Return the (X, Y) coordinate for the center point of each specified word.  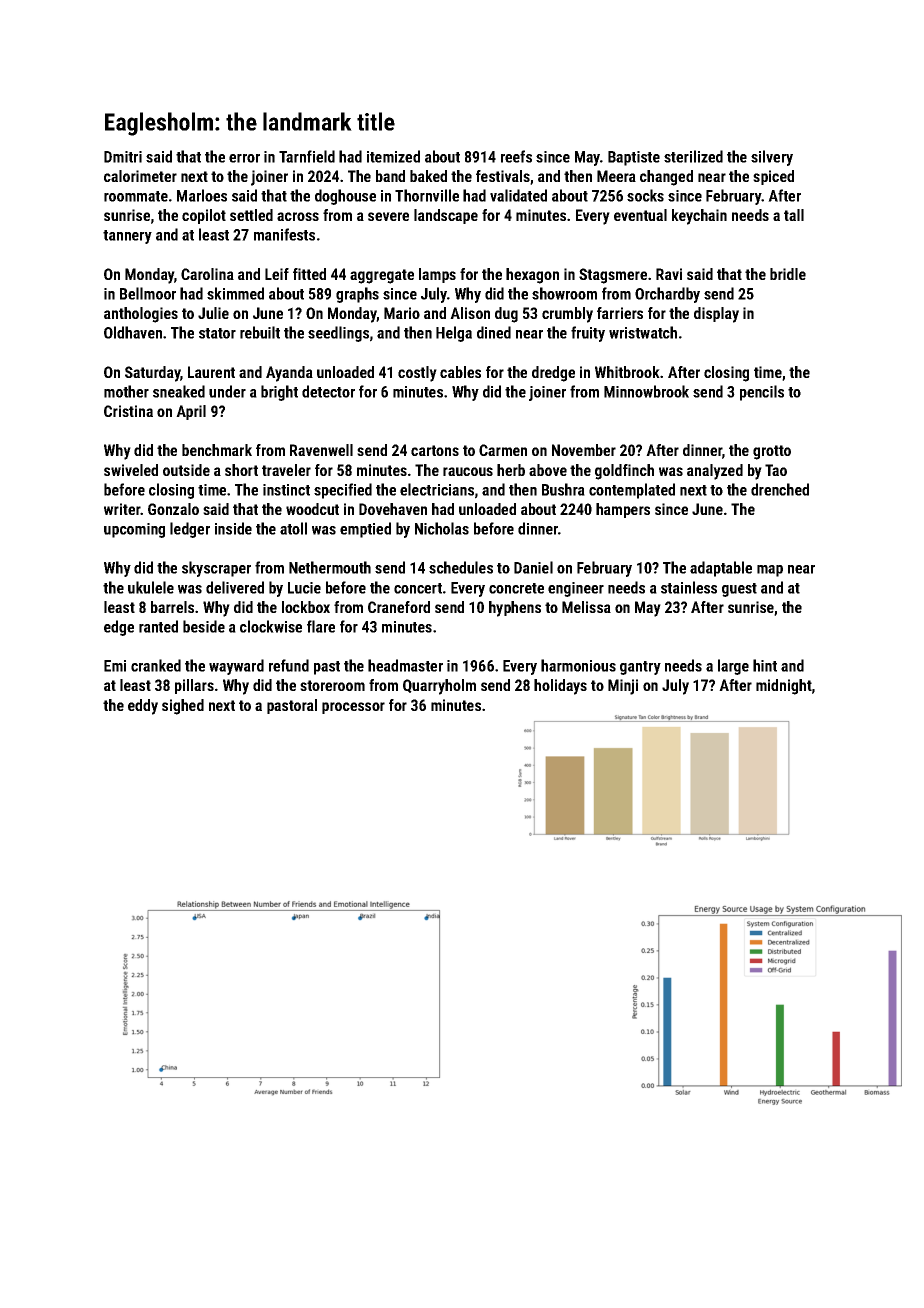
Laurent (211, 372)
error (244, 158)
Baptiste (634, 158)
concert (418, 588)
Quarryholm (439, 687)
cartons (435, 450)
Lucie (304, 588)
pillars (194, 686)
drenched (780, 489)
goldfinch (624, 472)
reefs (516, 156)
